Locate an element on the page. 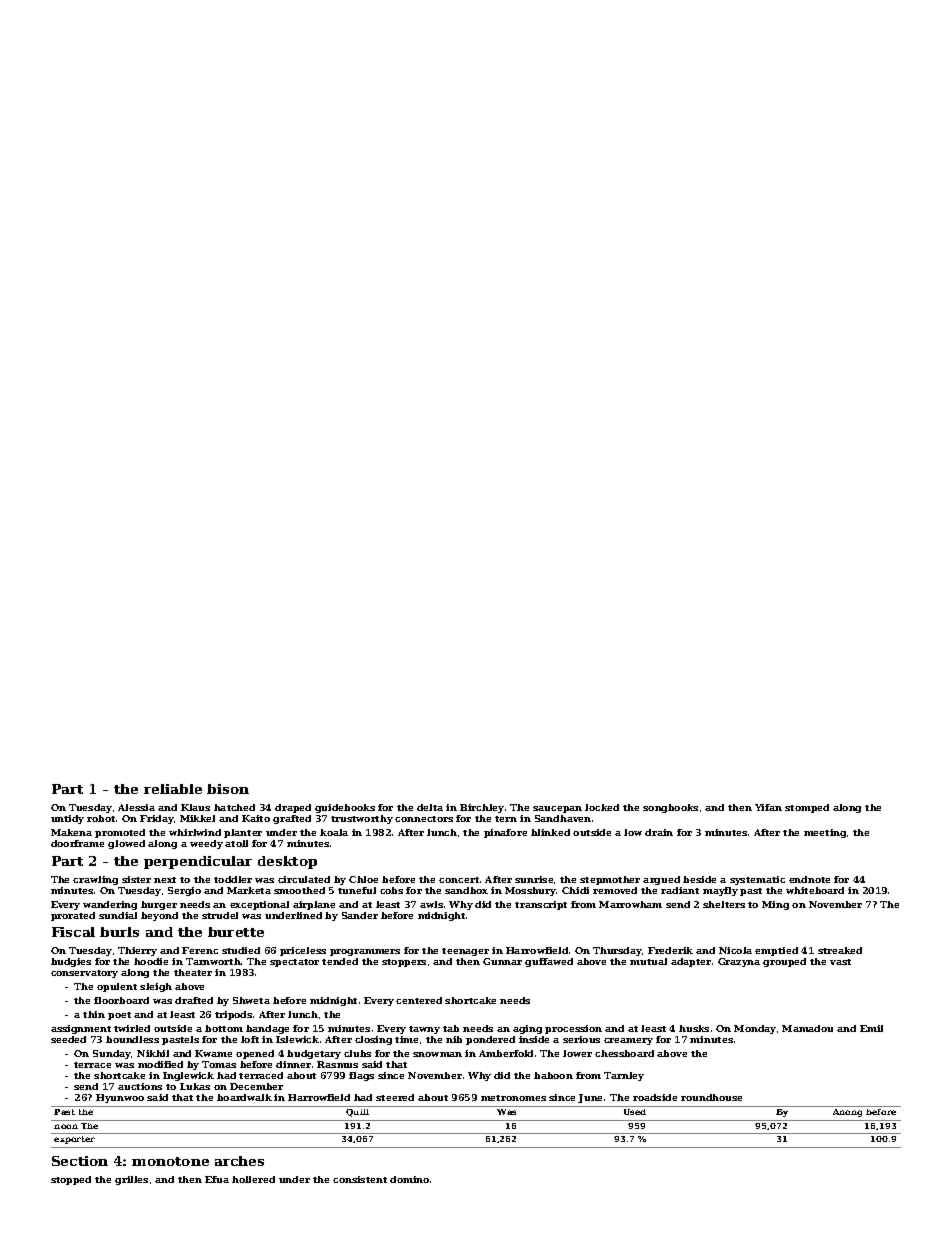 This document has height=1233, width=952. delta is located at coordinates (430, 807).
